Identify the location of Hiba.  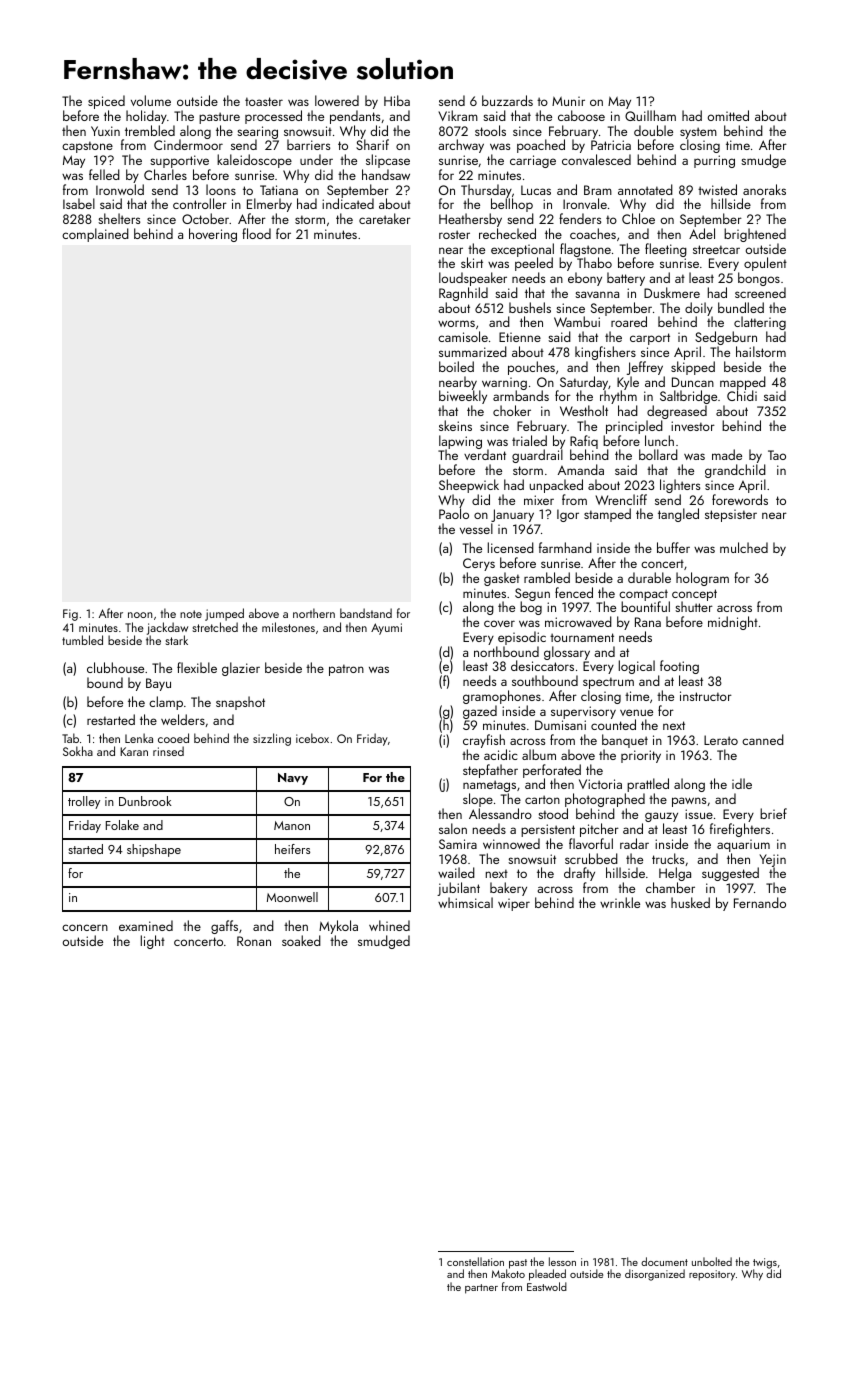
(397, 100).
